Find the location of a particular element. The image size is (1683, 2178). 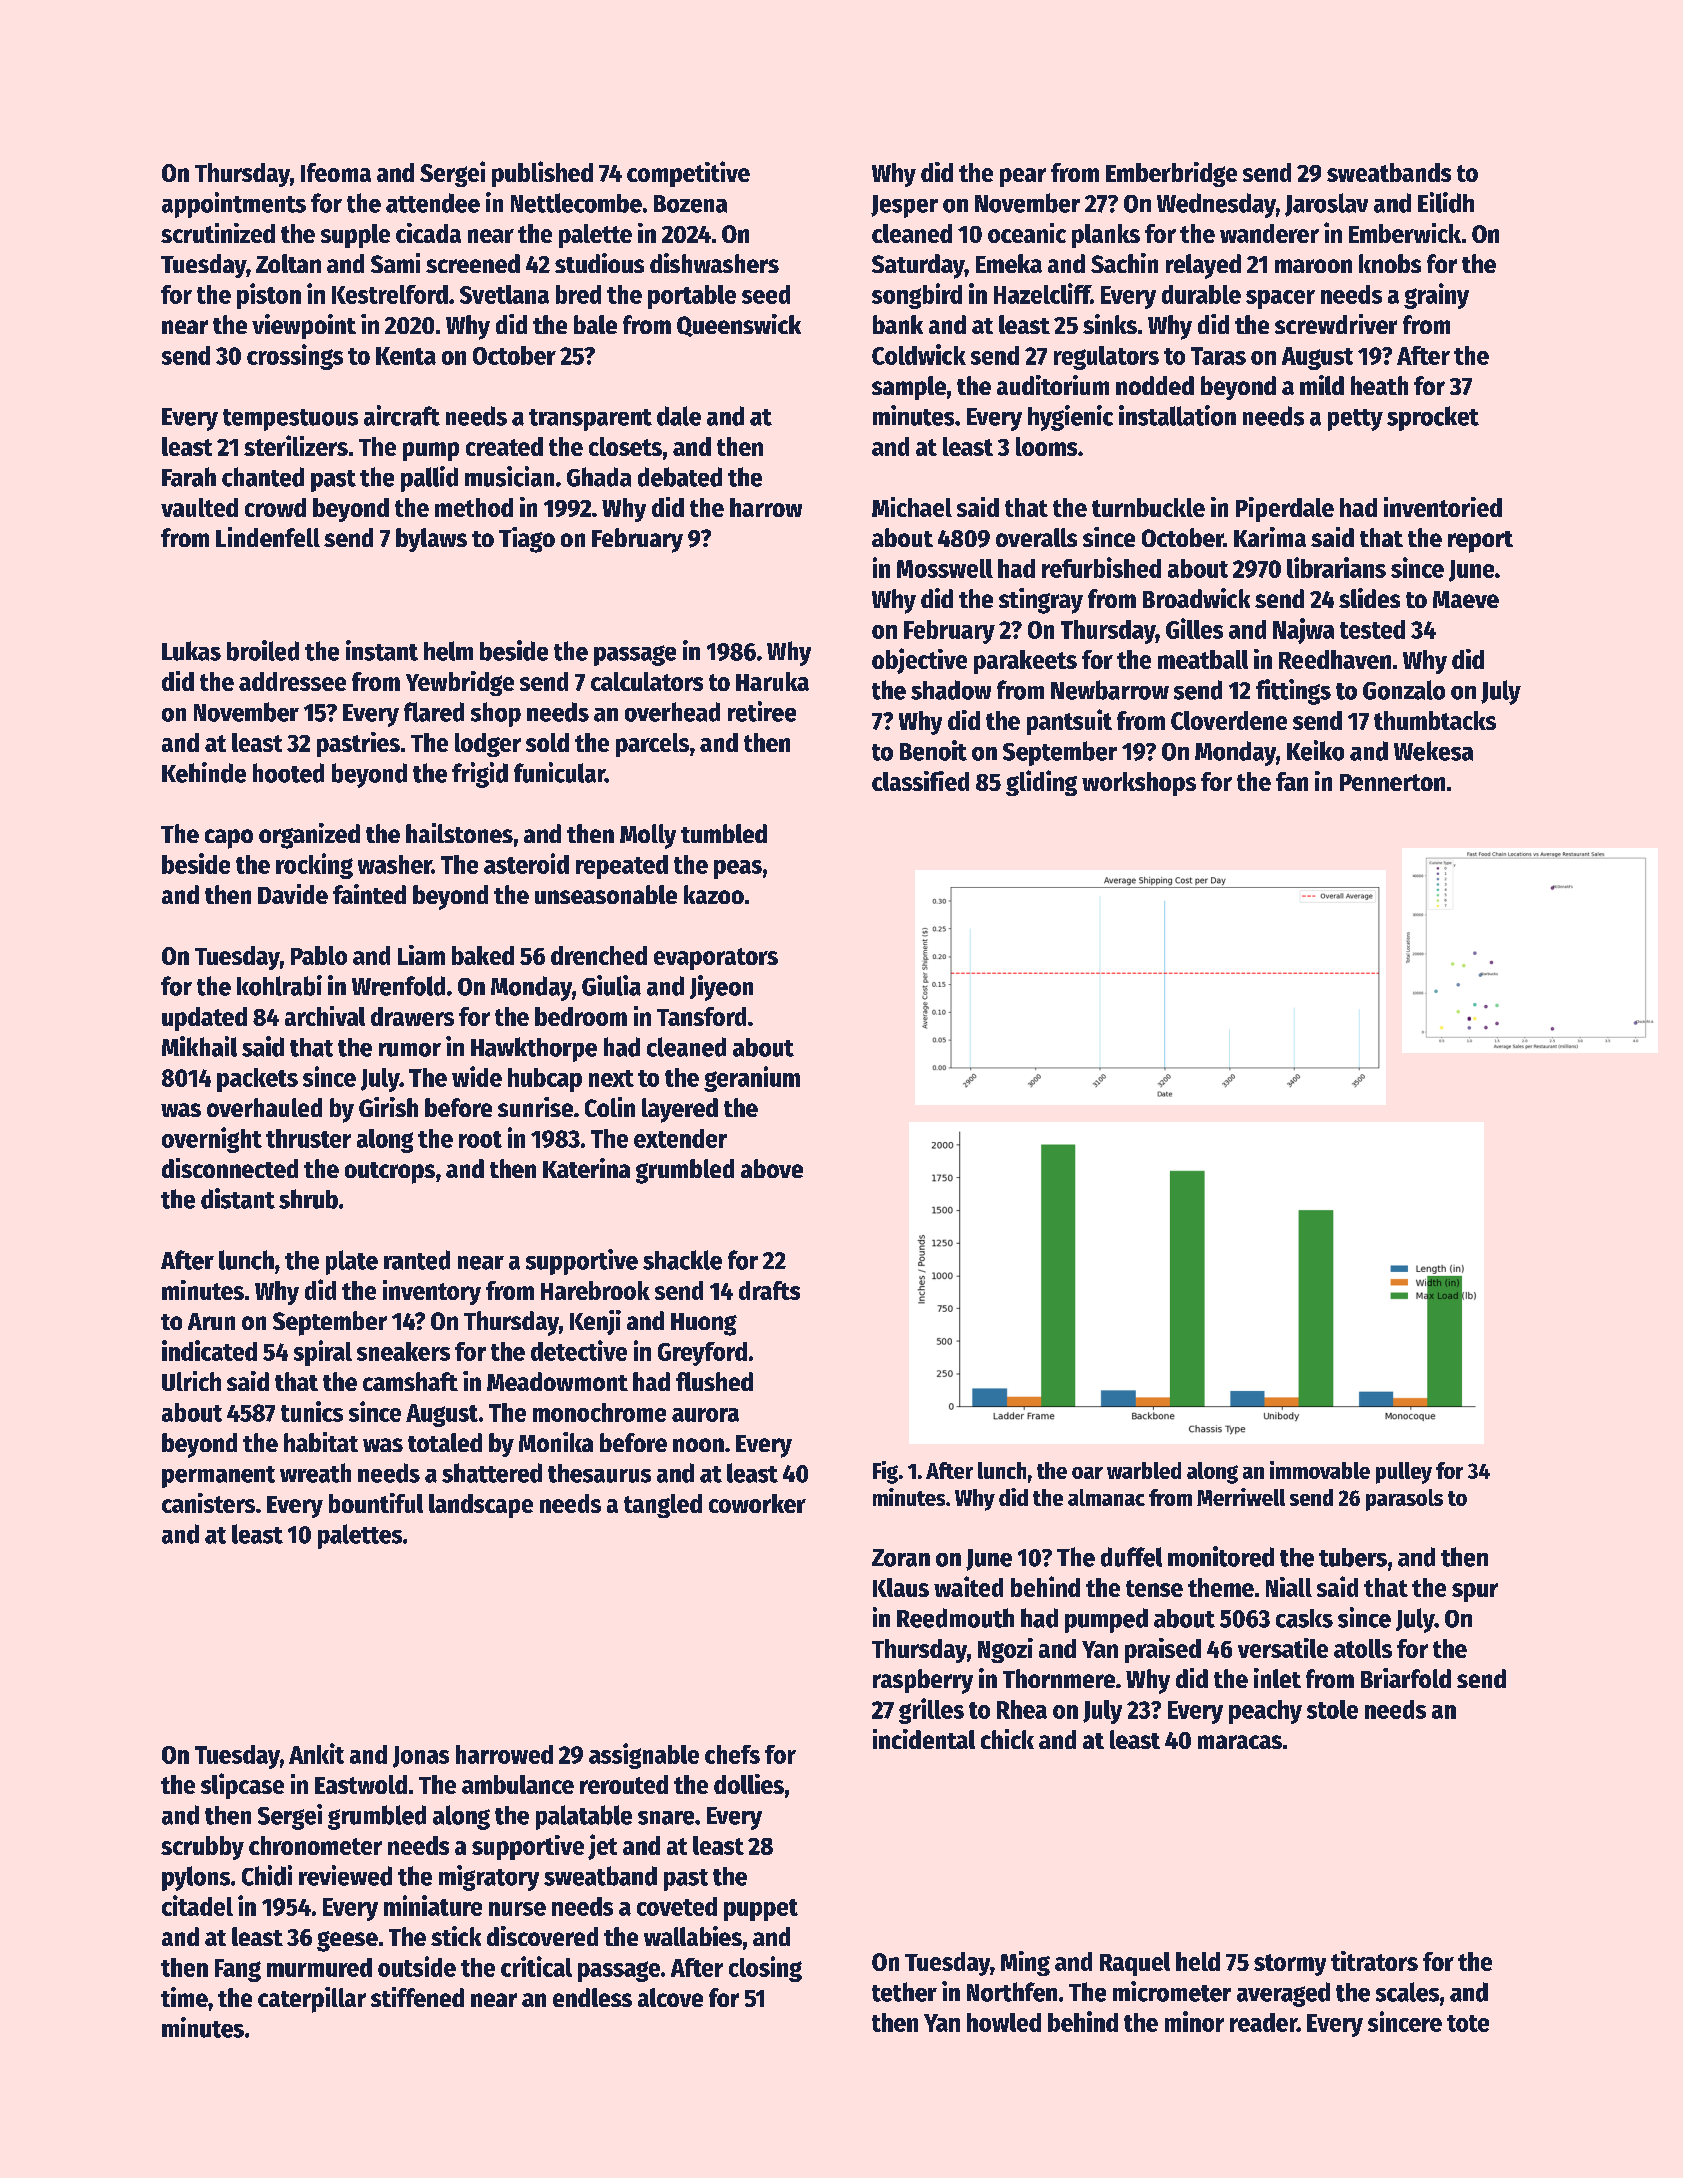

bylaws is located at coordinates (431, 540).
